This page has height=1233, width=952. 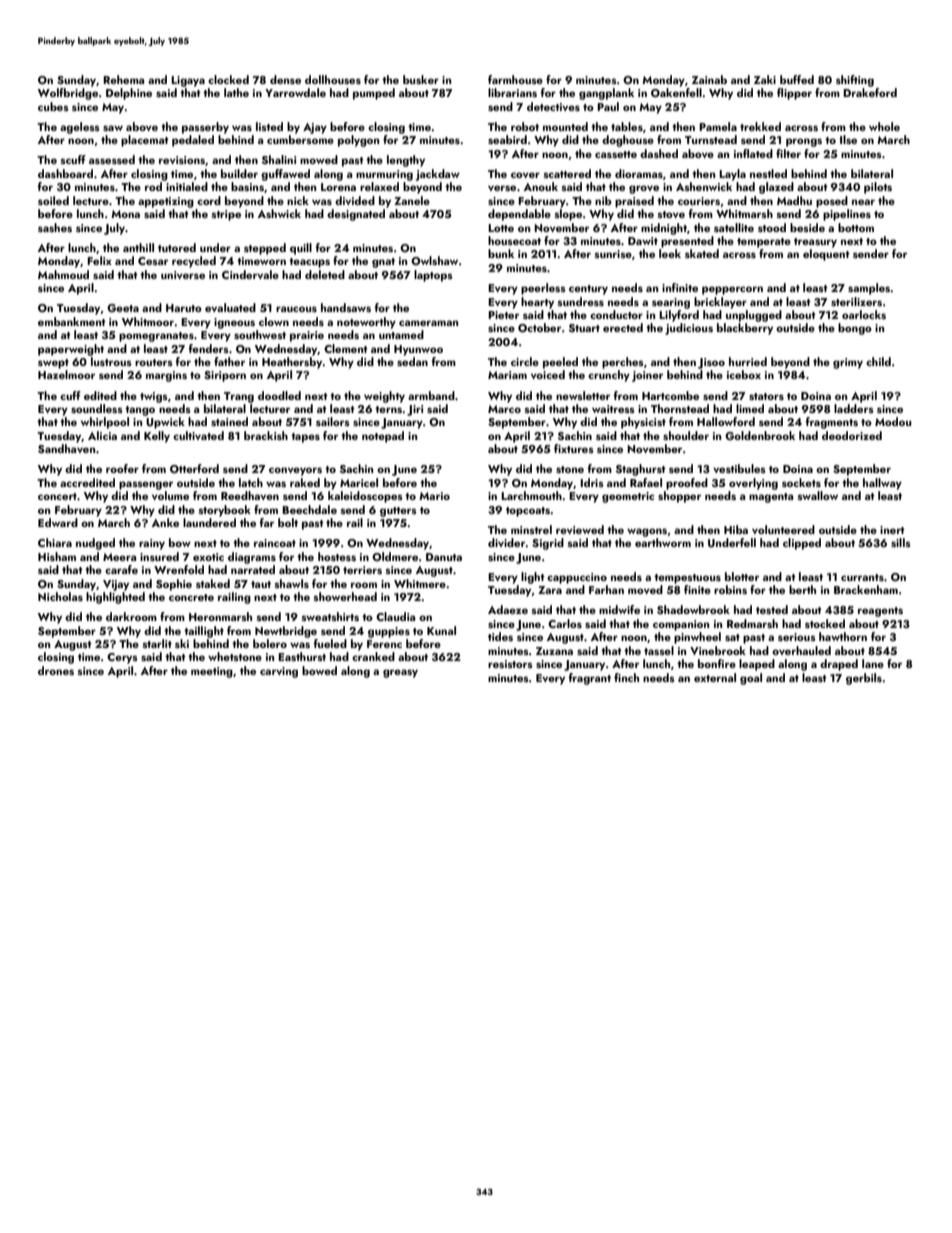 What do you see at coordinates (680, 408) in the page?
I see `Thornstead` at bounding box center [680, 408].
